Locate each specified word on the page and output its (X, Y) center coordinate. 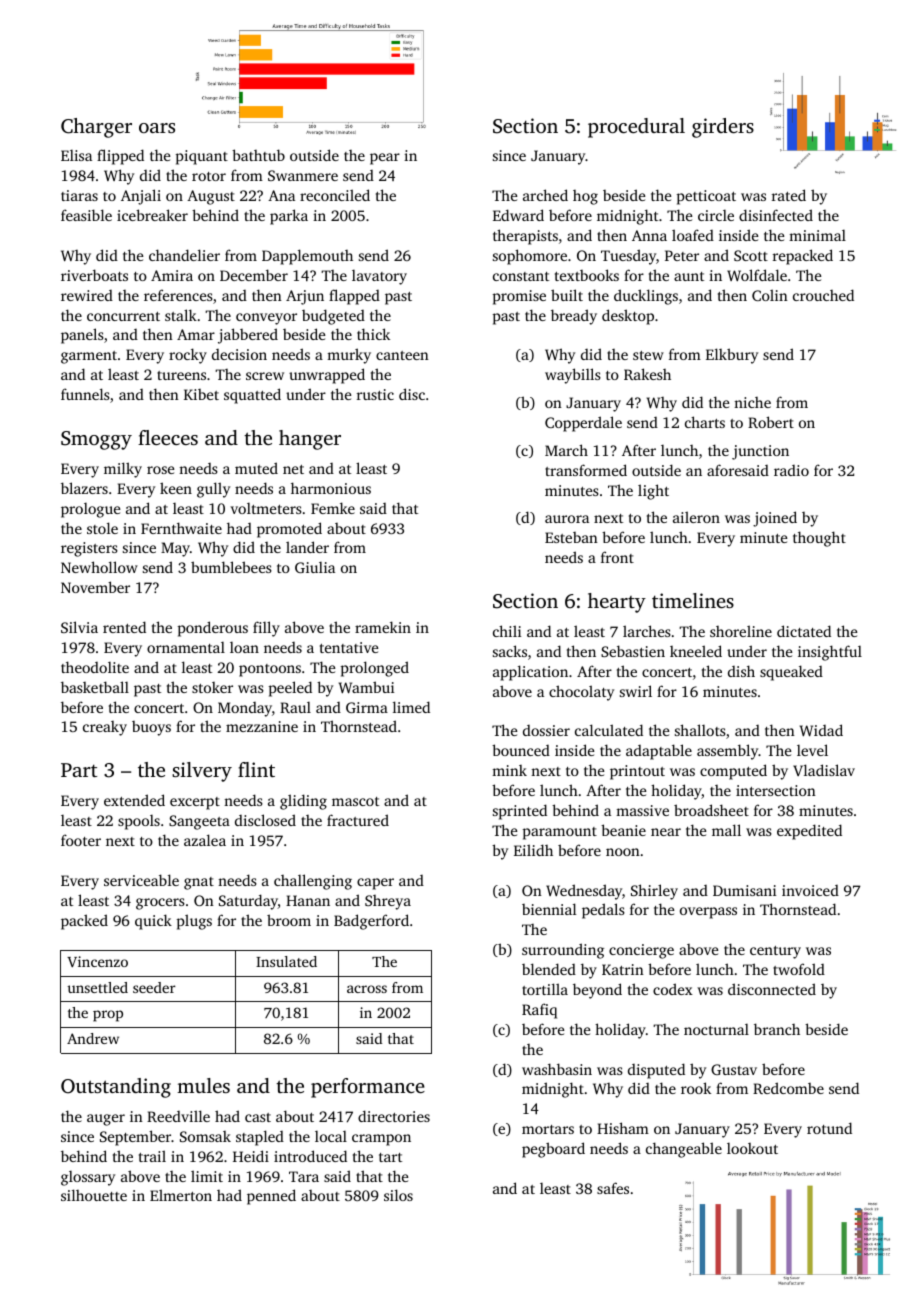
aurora (567, 519)
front (617, 557)
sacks (510, 651)
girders (723, 128)
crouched (823, 295)
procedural (636, 128)
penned (271, 1197)
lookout (752, 1148)
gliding (303, 802)
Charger (96, 128)
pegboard (553, 1150)
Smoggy (96, 440)
